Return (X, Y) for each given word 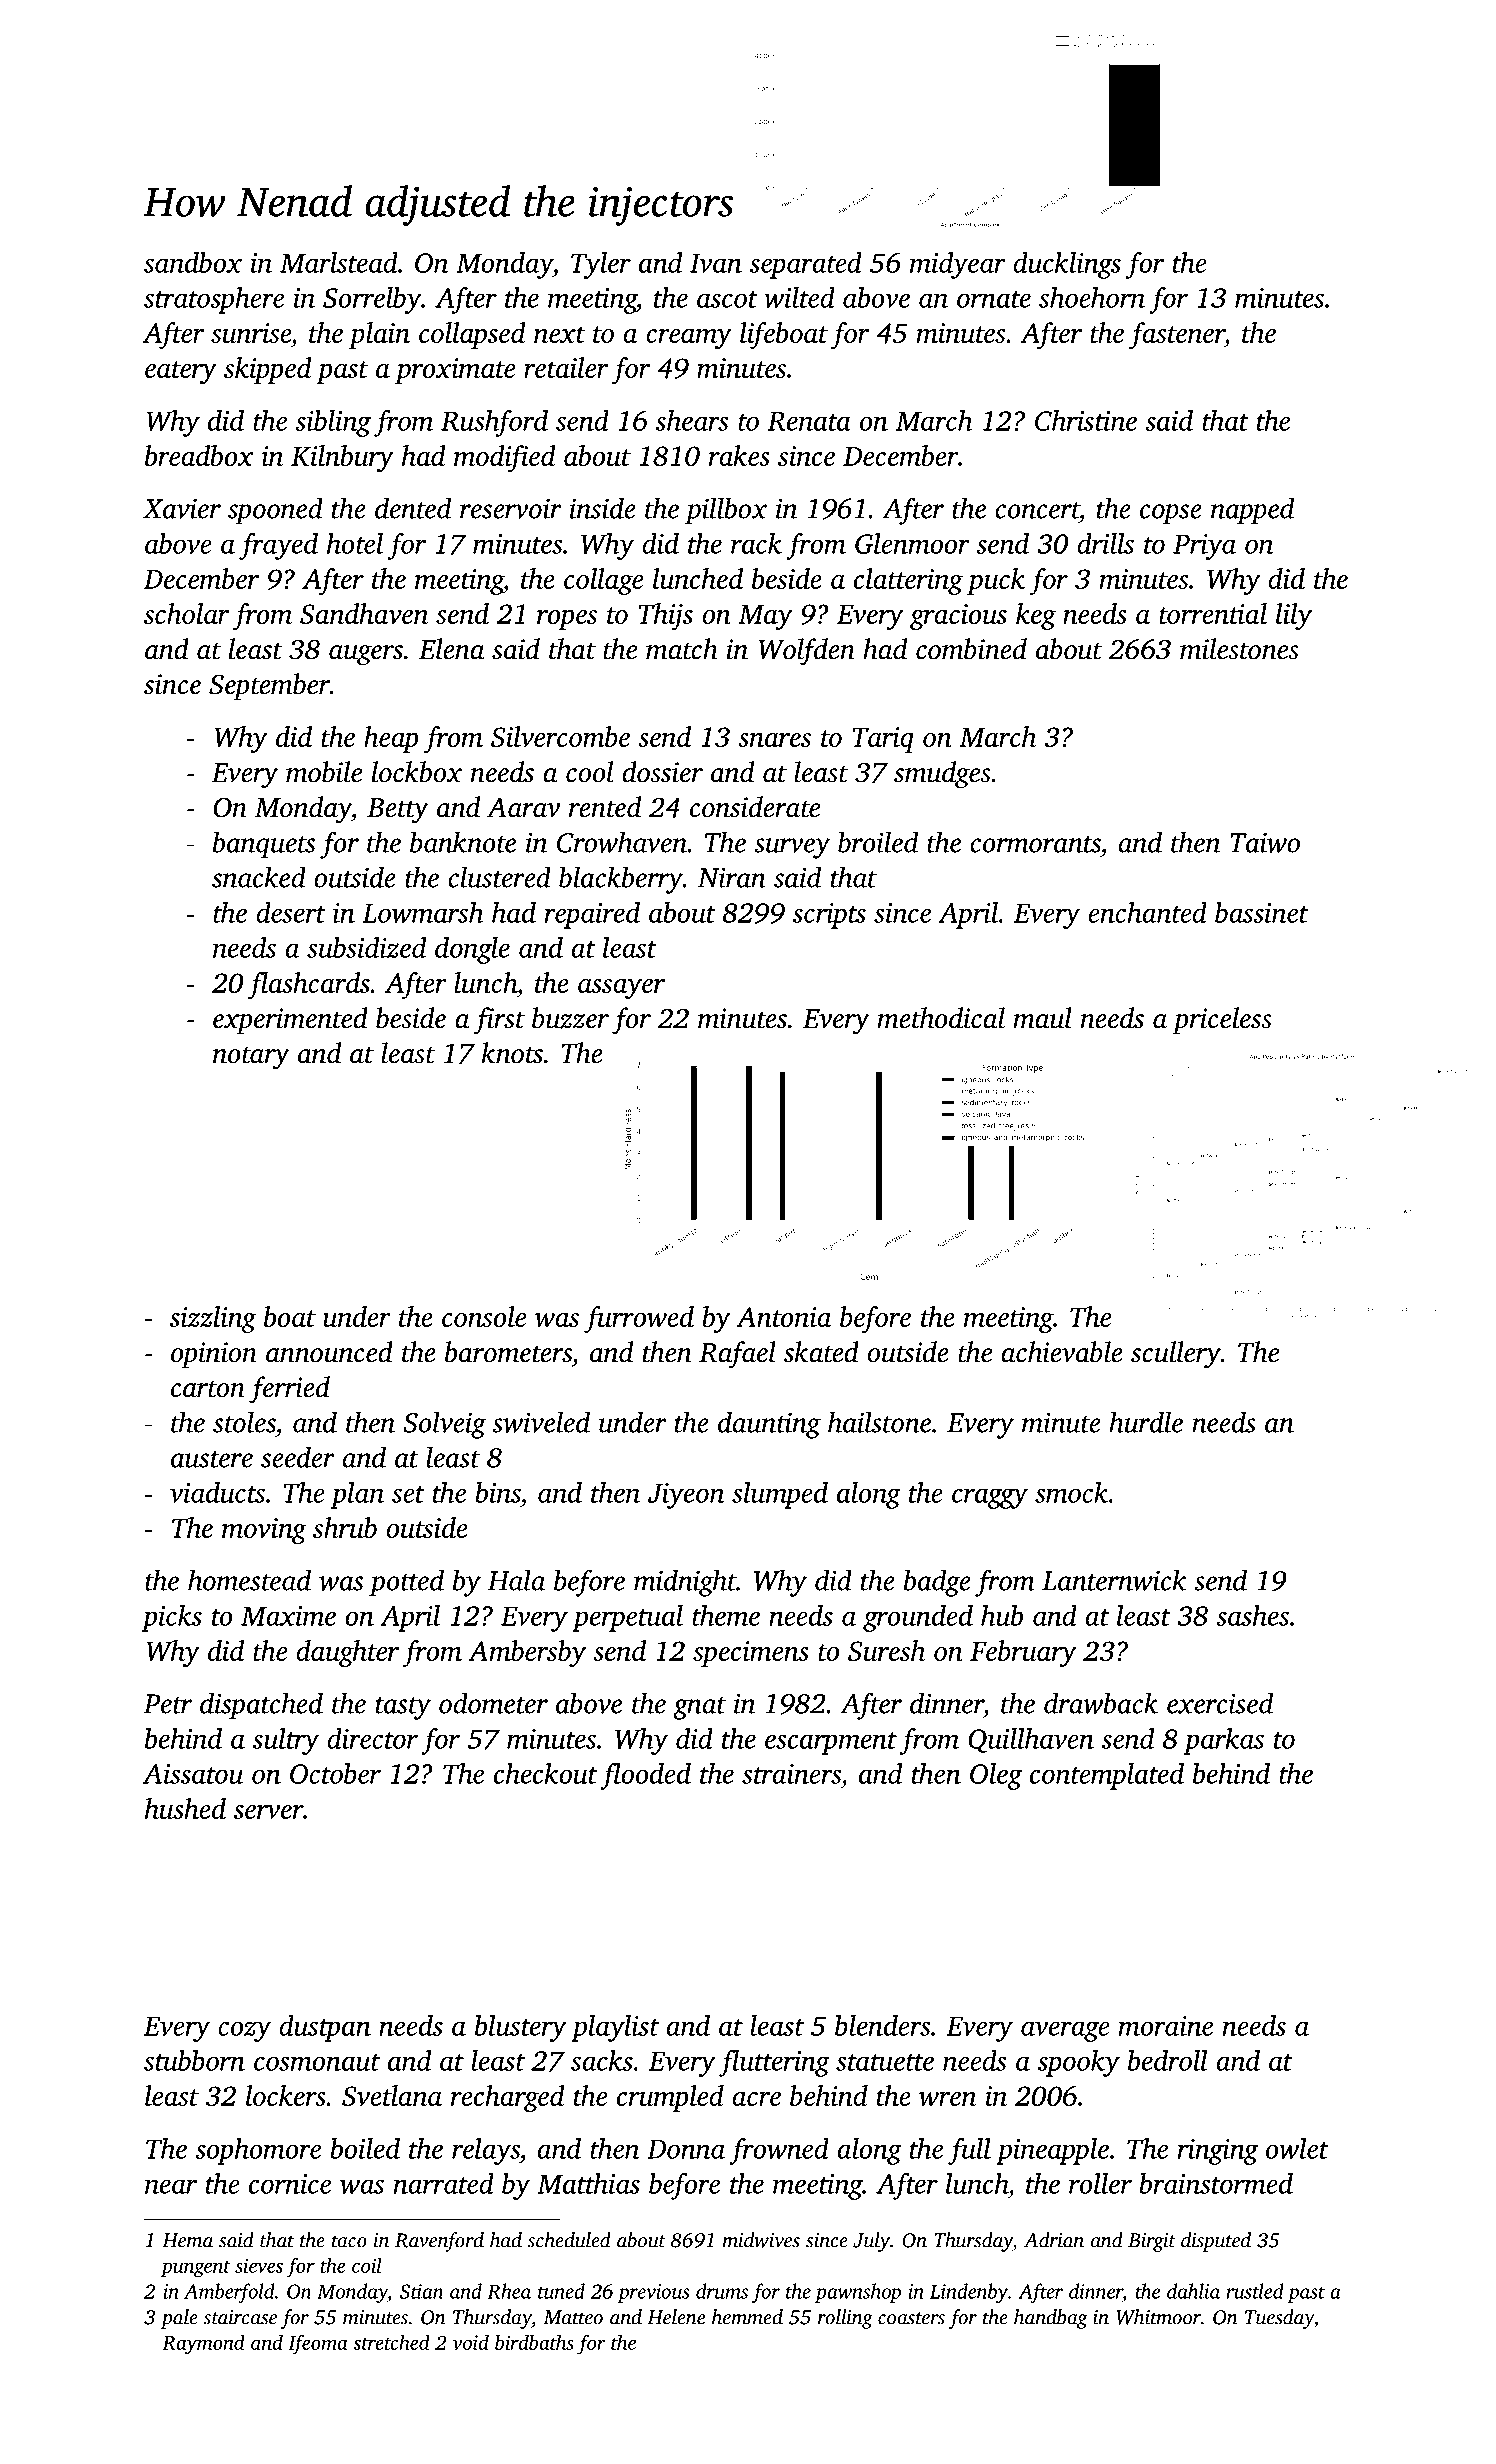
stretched (391, 2342)
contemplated (1107, 1776)
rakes (739, 455)
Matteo (573, 2317)
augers (366, 655)
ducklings (1067, 265)
